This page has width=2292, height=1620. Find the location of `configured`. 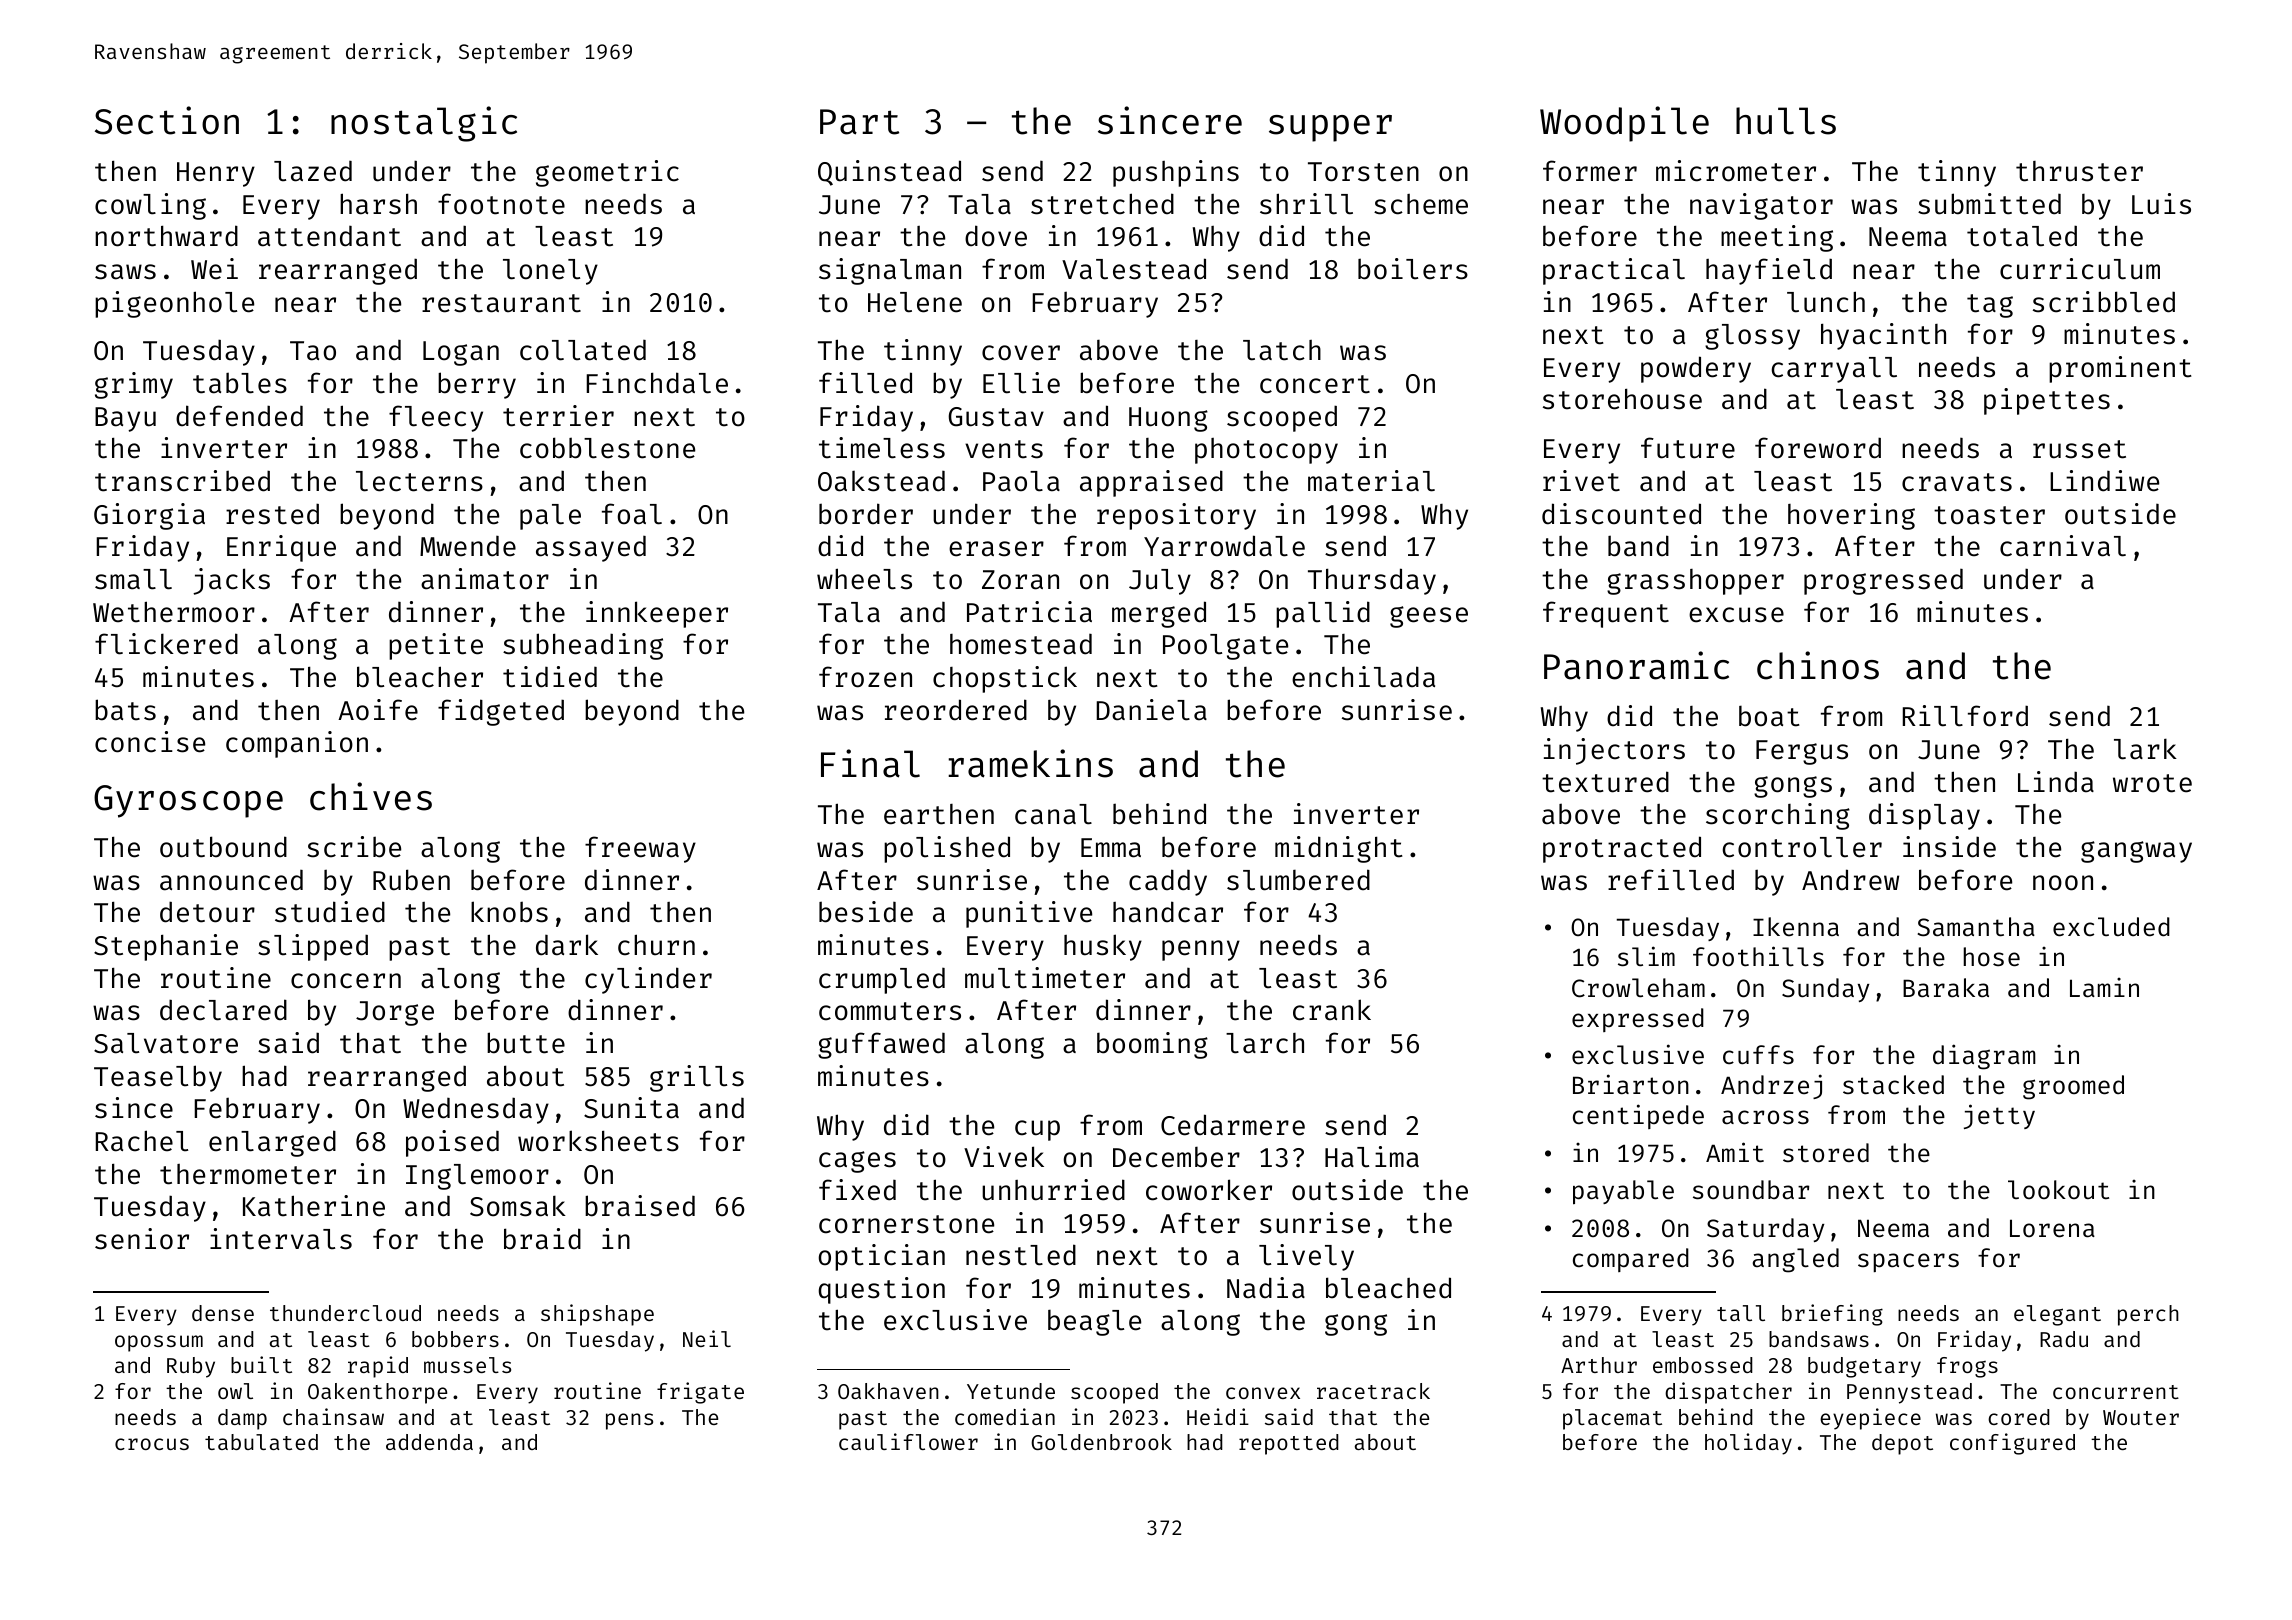

configured is located at coordinates (2012, 1444).
